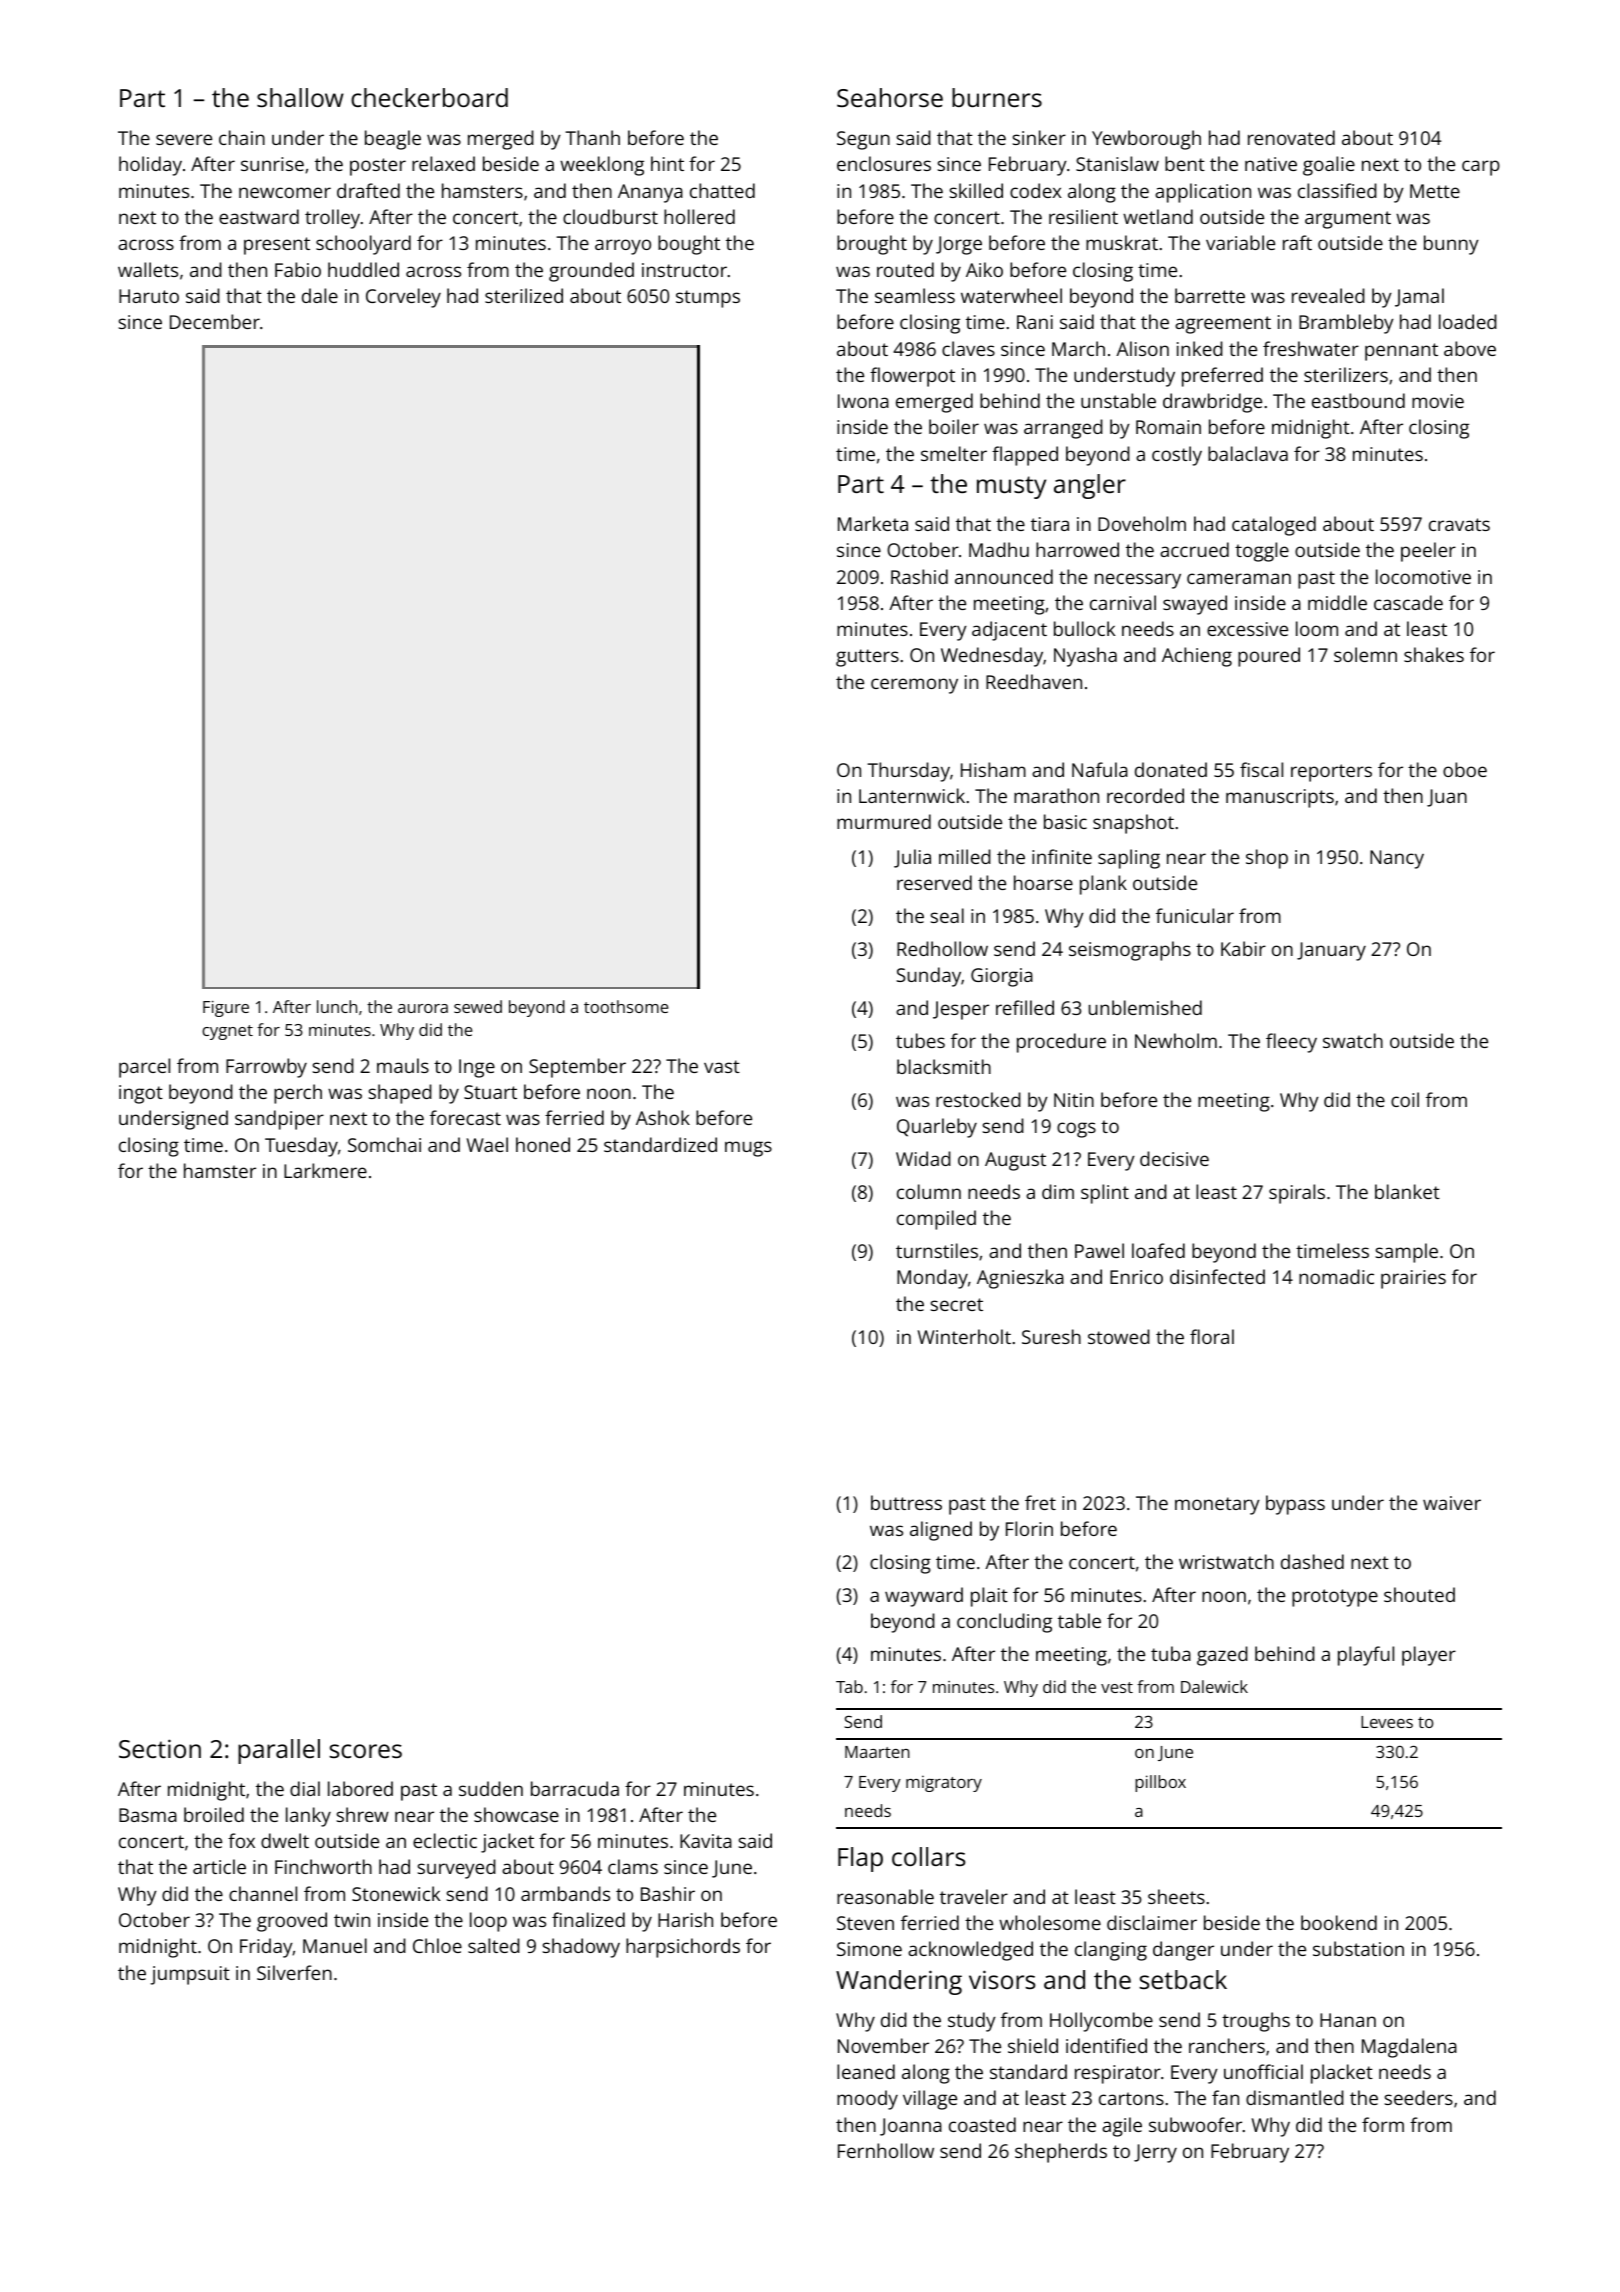  What do you see at coordinates (610, 216) in the page?
I see `cloudburst` at bounding box center [610, 216].
